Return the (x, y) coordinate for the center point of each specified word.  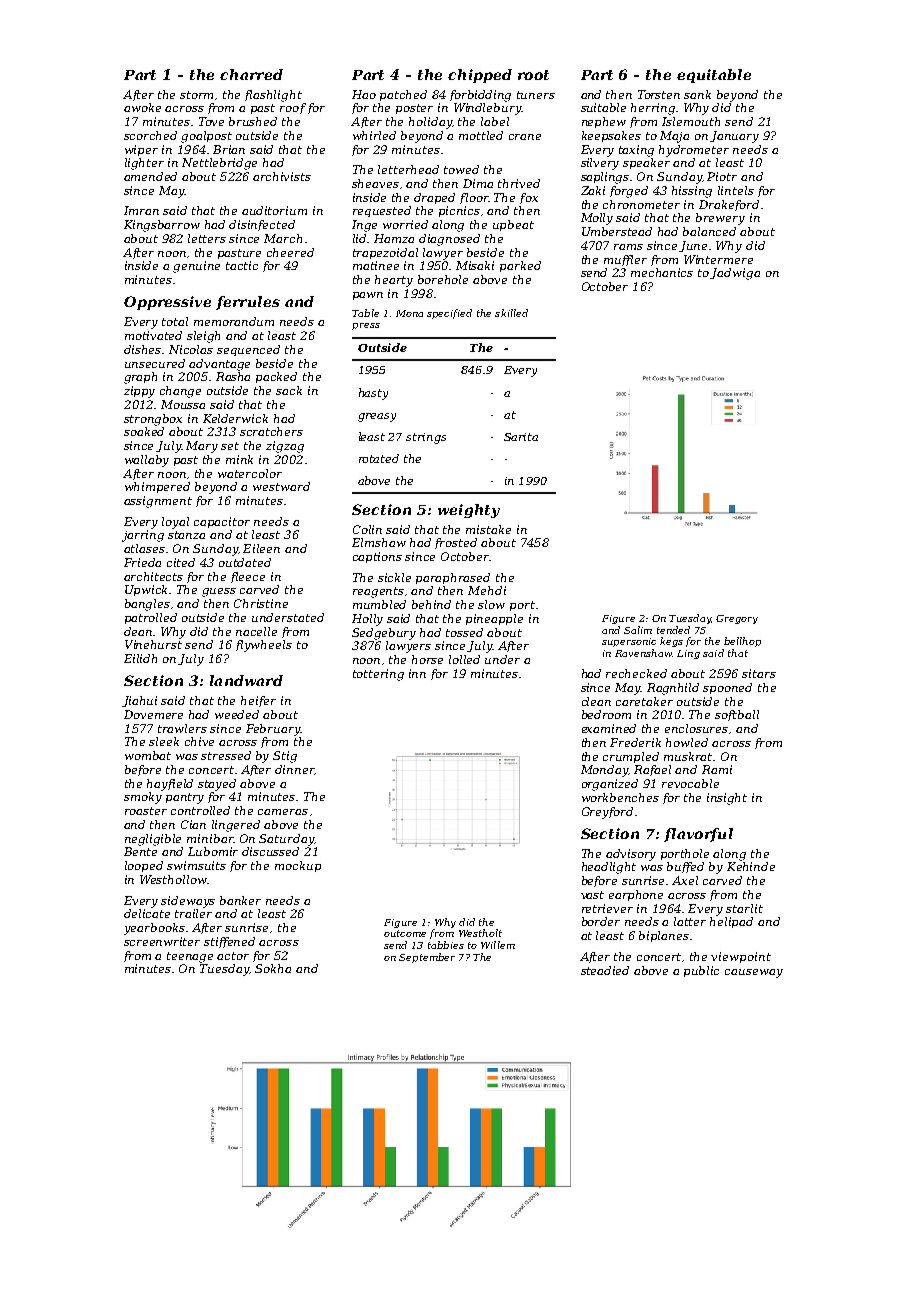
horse (427, 659)
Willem (498, 945)
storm (196, 95)
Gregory (737, 619)
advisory (631, 855)
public (701, 971)
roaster (146, 811)
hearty (394, 281)
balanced (709, 231)
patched (403, 95)
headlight (609, 868)
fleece (248, 577)
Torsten (659, 94)
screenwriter (162, 941)
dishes (143, 349)
